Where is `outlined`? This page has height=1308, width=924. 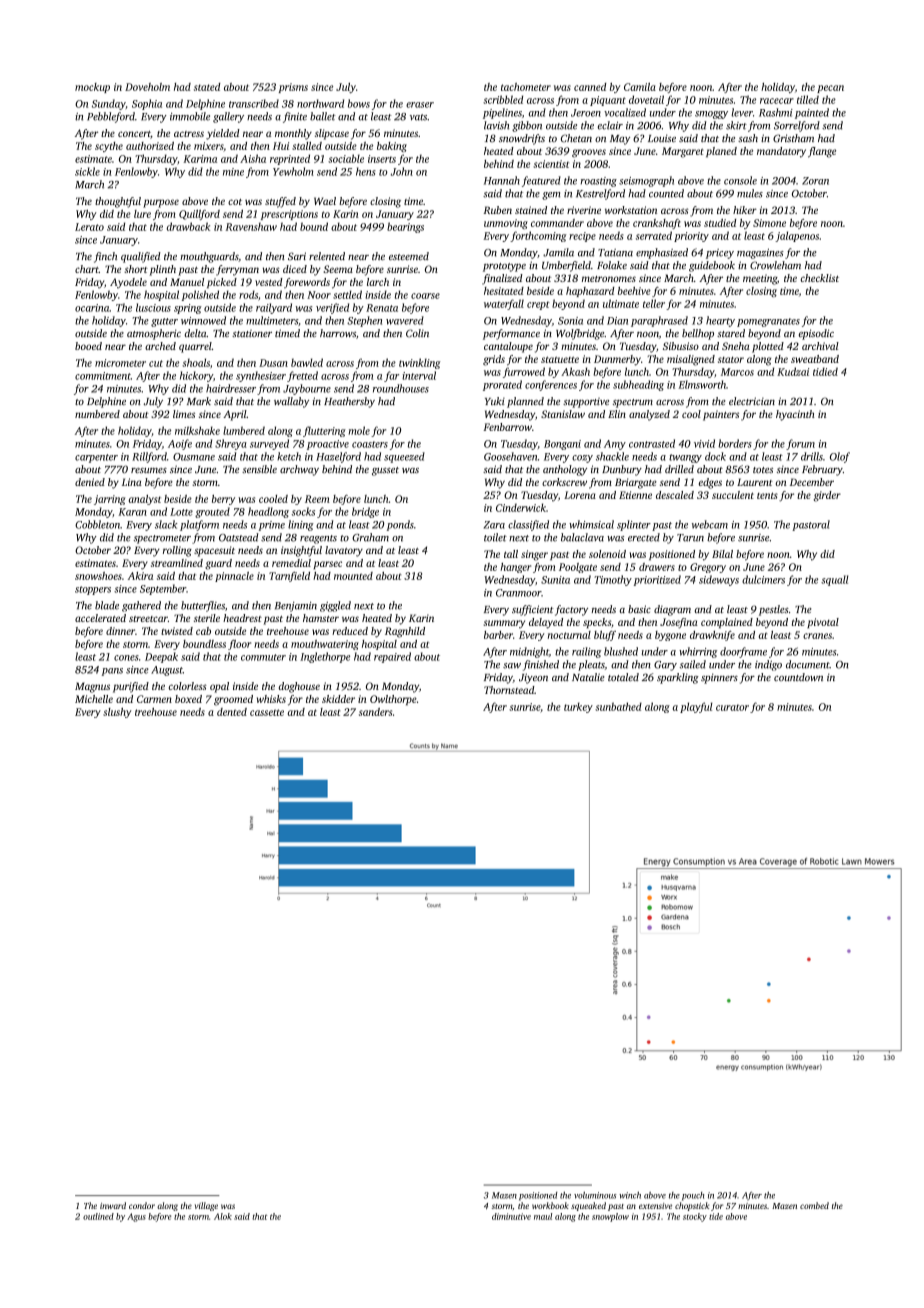 outlined is located at coordinates (98, 1216).
